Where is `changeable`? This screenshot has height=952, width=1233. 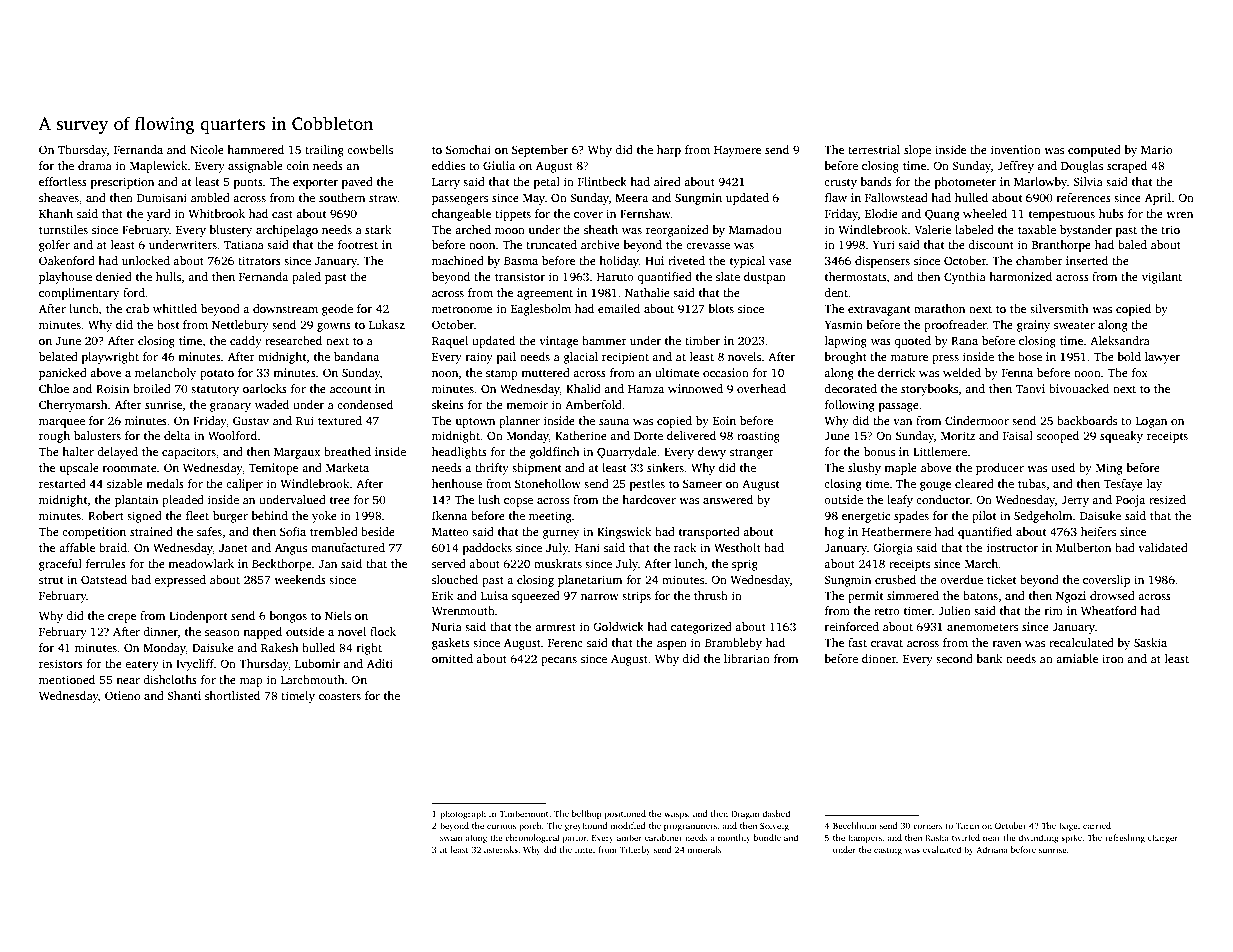
changeable is located at coordinates (461, 215).
